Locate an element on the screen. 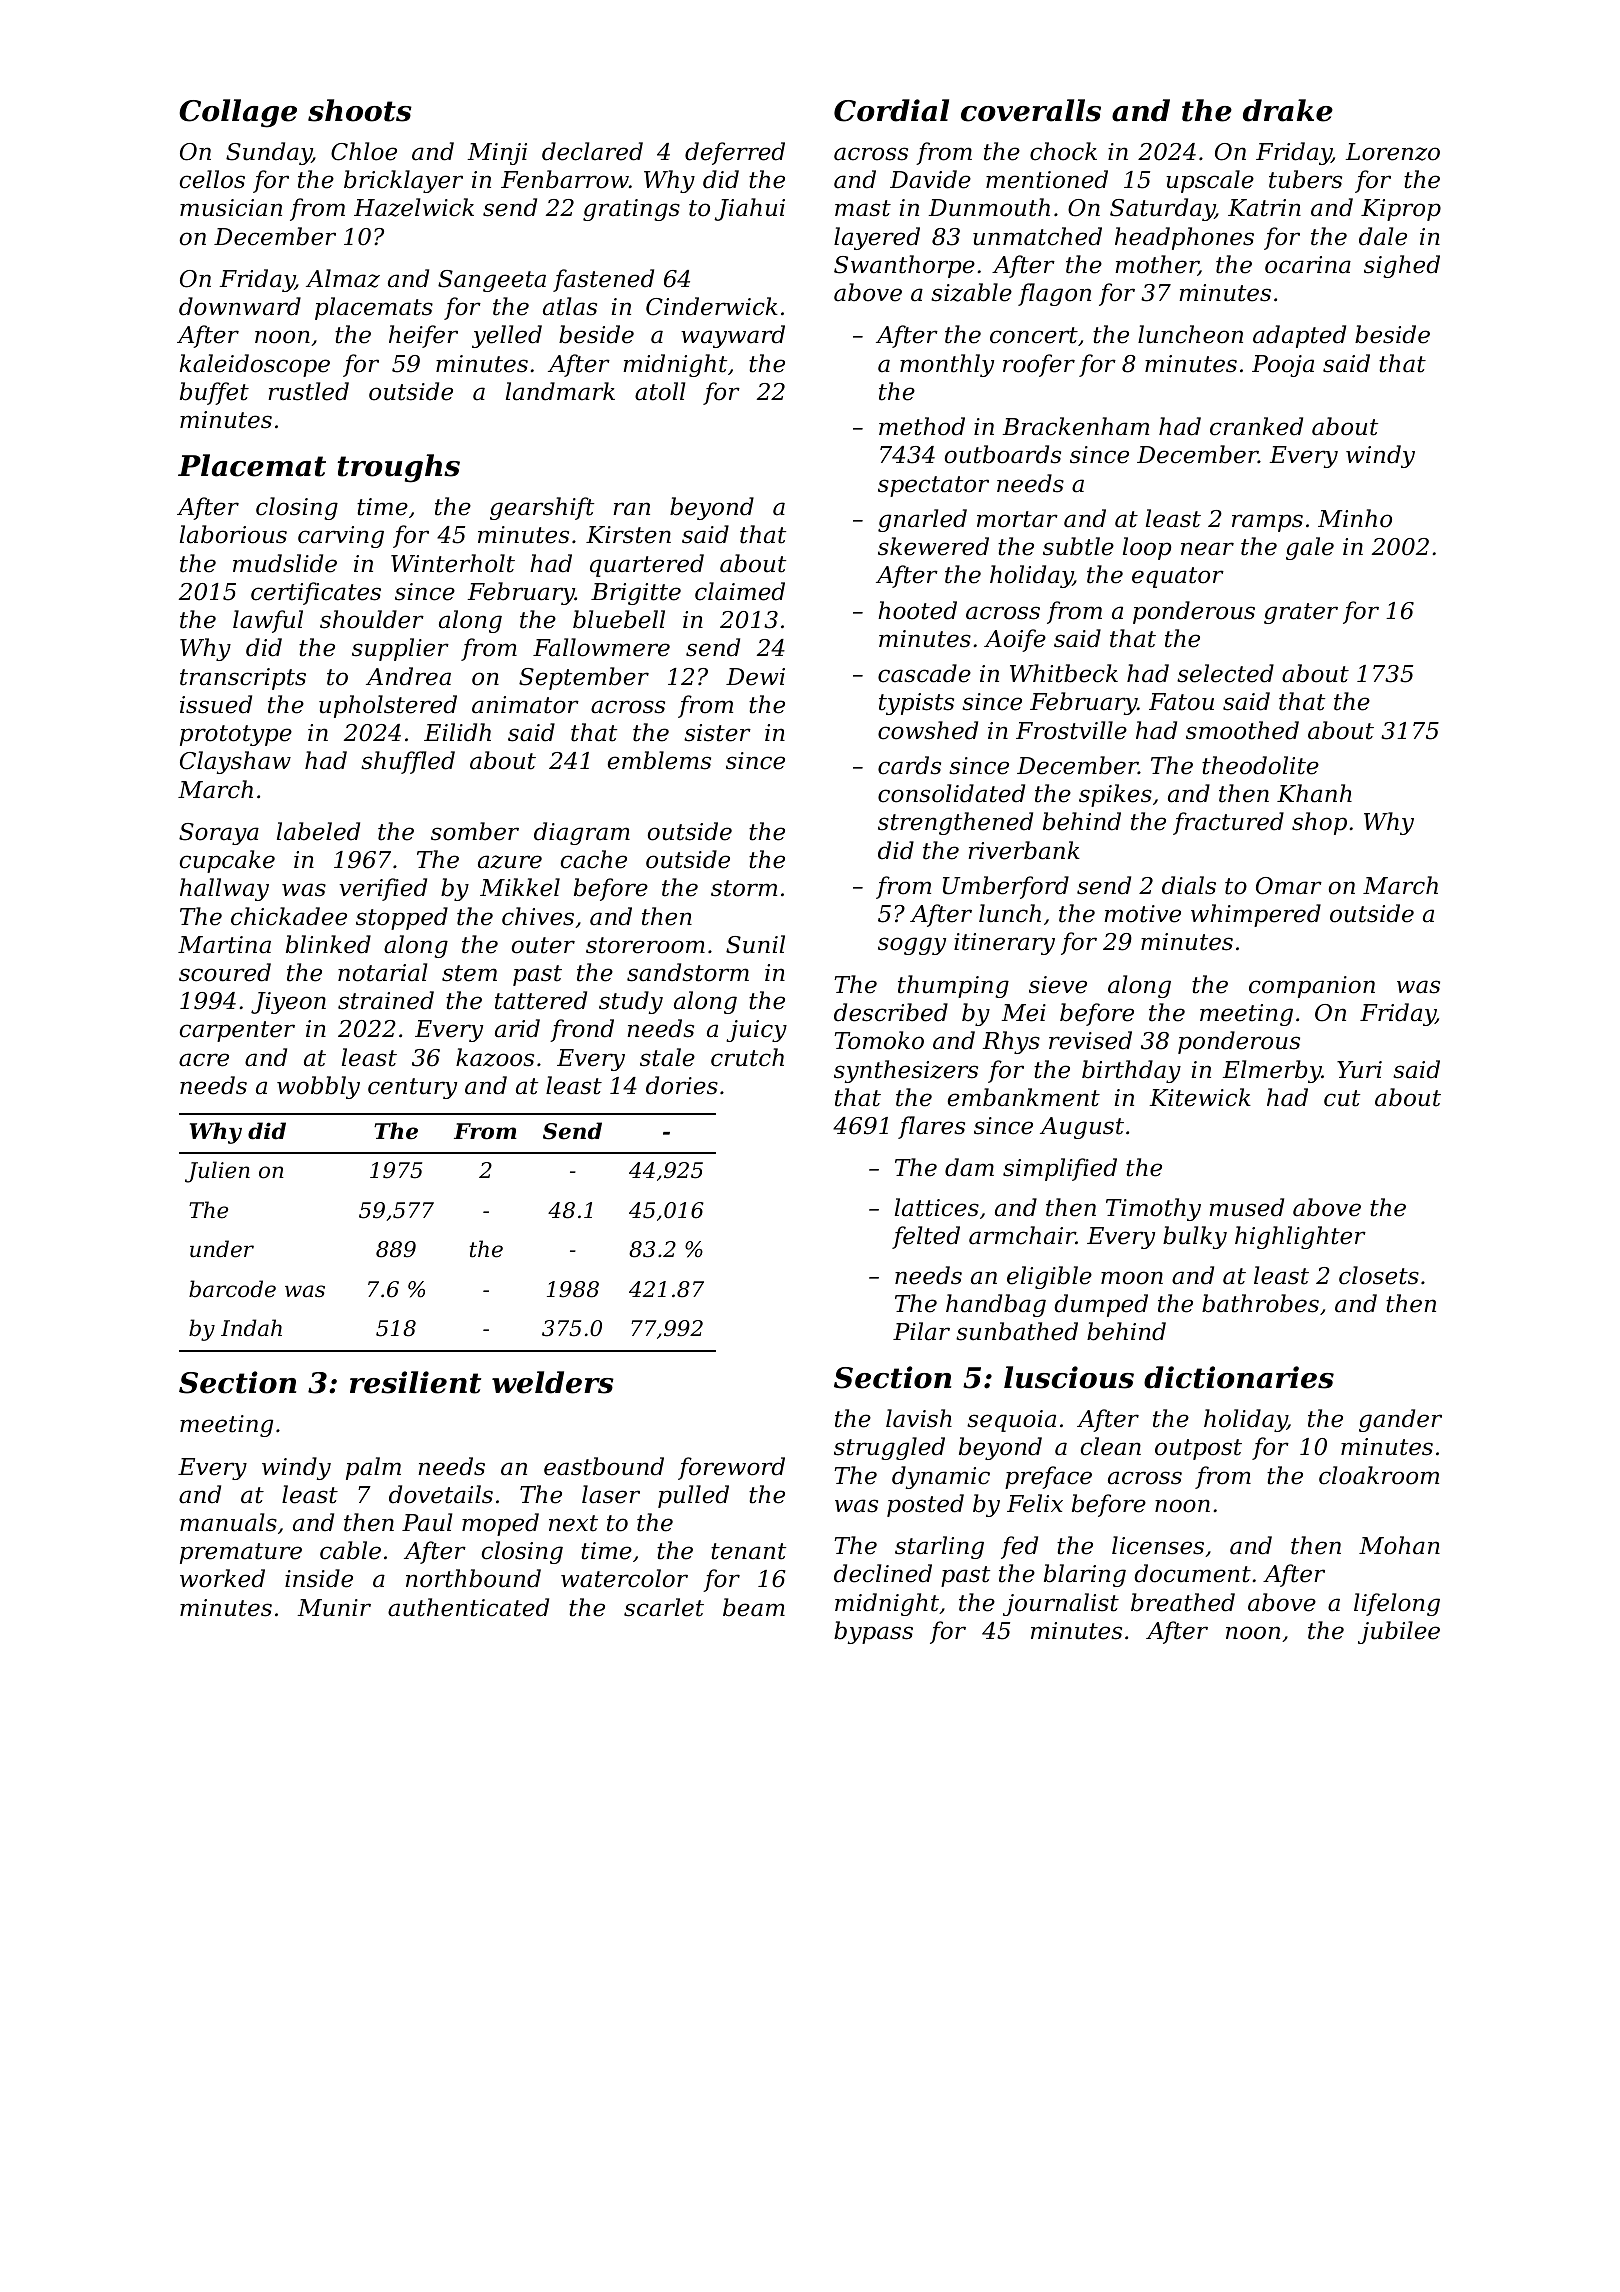 Image resolution: width=1620 pixels, height=2292 pixels. flares is located at coordinates (931, 1127).
